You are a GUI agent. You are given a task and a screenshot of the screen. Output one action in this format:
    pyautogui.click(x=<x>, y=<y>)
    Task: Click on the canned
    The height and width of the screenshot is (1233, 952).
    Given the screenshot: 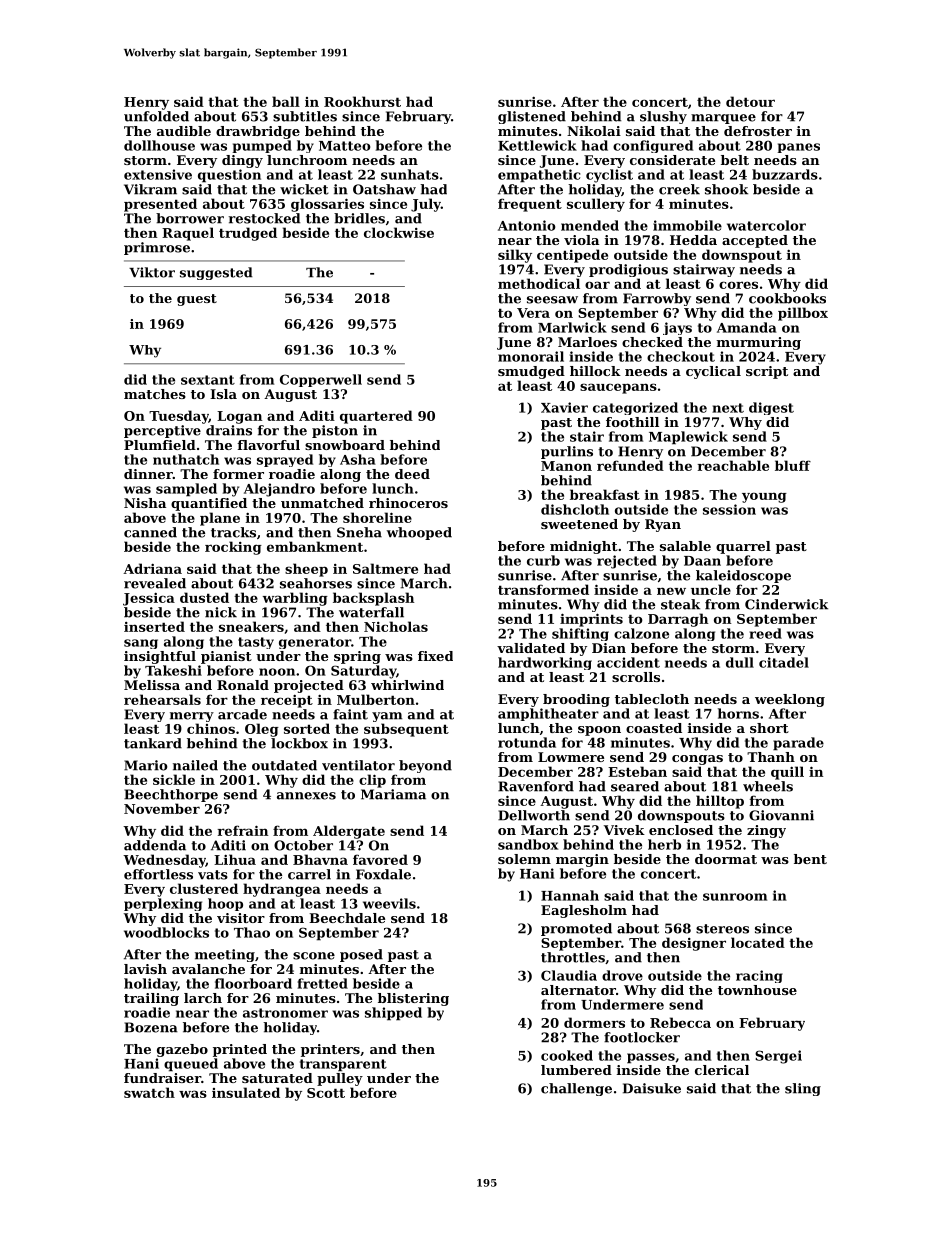 What is the action you would take?
    pyautogui.click(x=150, y=532)
